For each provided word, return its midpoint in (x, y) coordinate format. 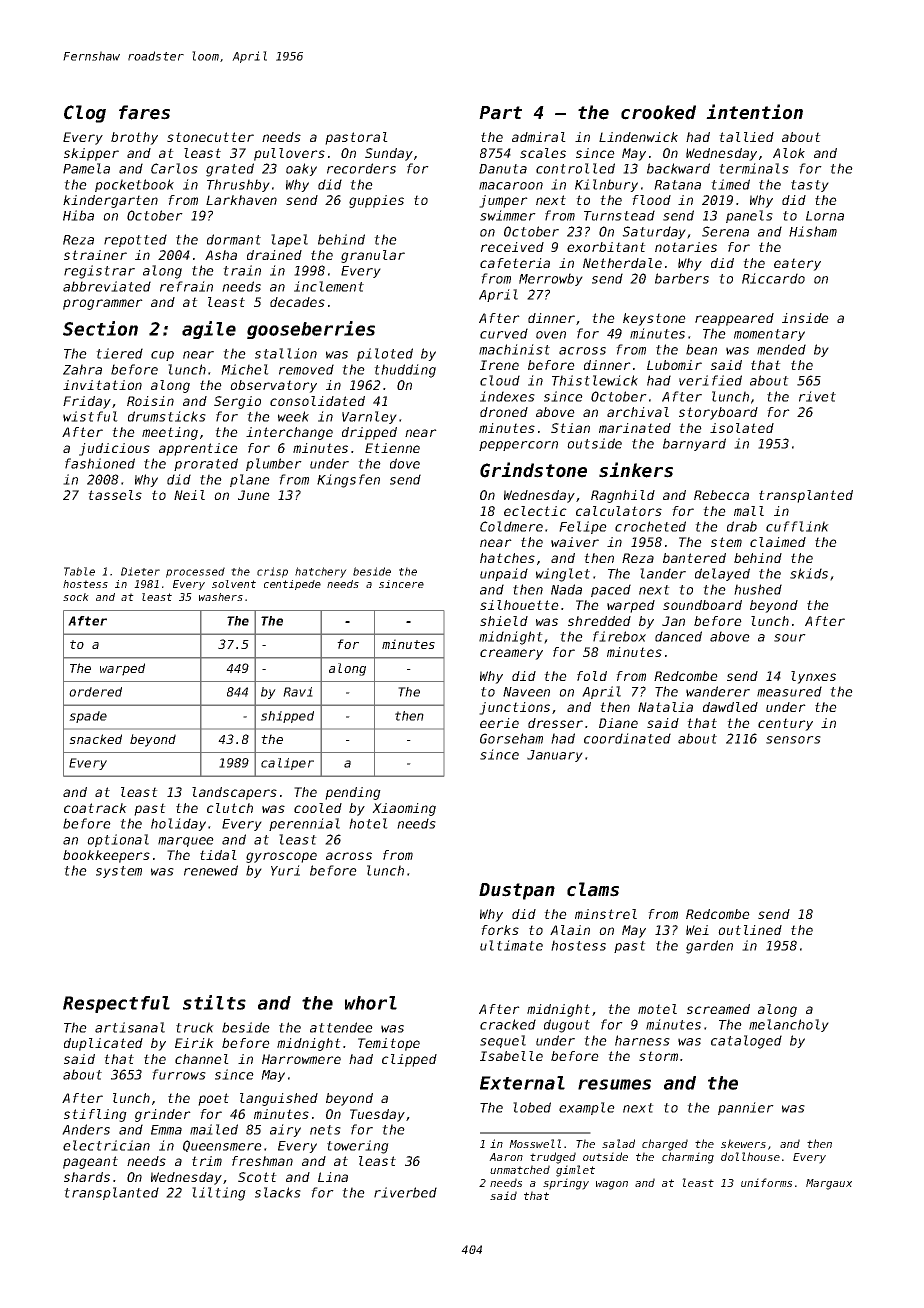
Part (500, 113)
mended (781, 349)
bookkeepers (106, 856)
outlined (750, 930)
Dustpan (517, 891)
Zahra (82, 369)
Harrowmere (301, 1059)
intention (754, 112)
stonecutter (210, 137)
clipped (409, 1060)
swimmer (508, 215)
